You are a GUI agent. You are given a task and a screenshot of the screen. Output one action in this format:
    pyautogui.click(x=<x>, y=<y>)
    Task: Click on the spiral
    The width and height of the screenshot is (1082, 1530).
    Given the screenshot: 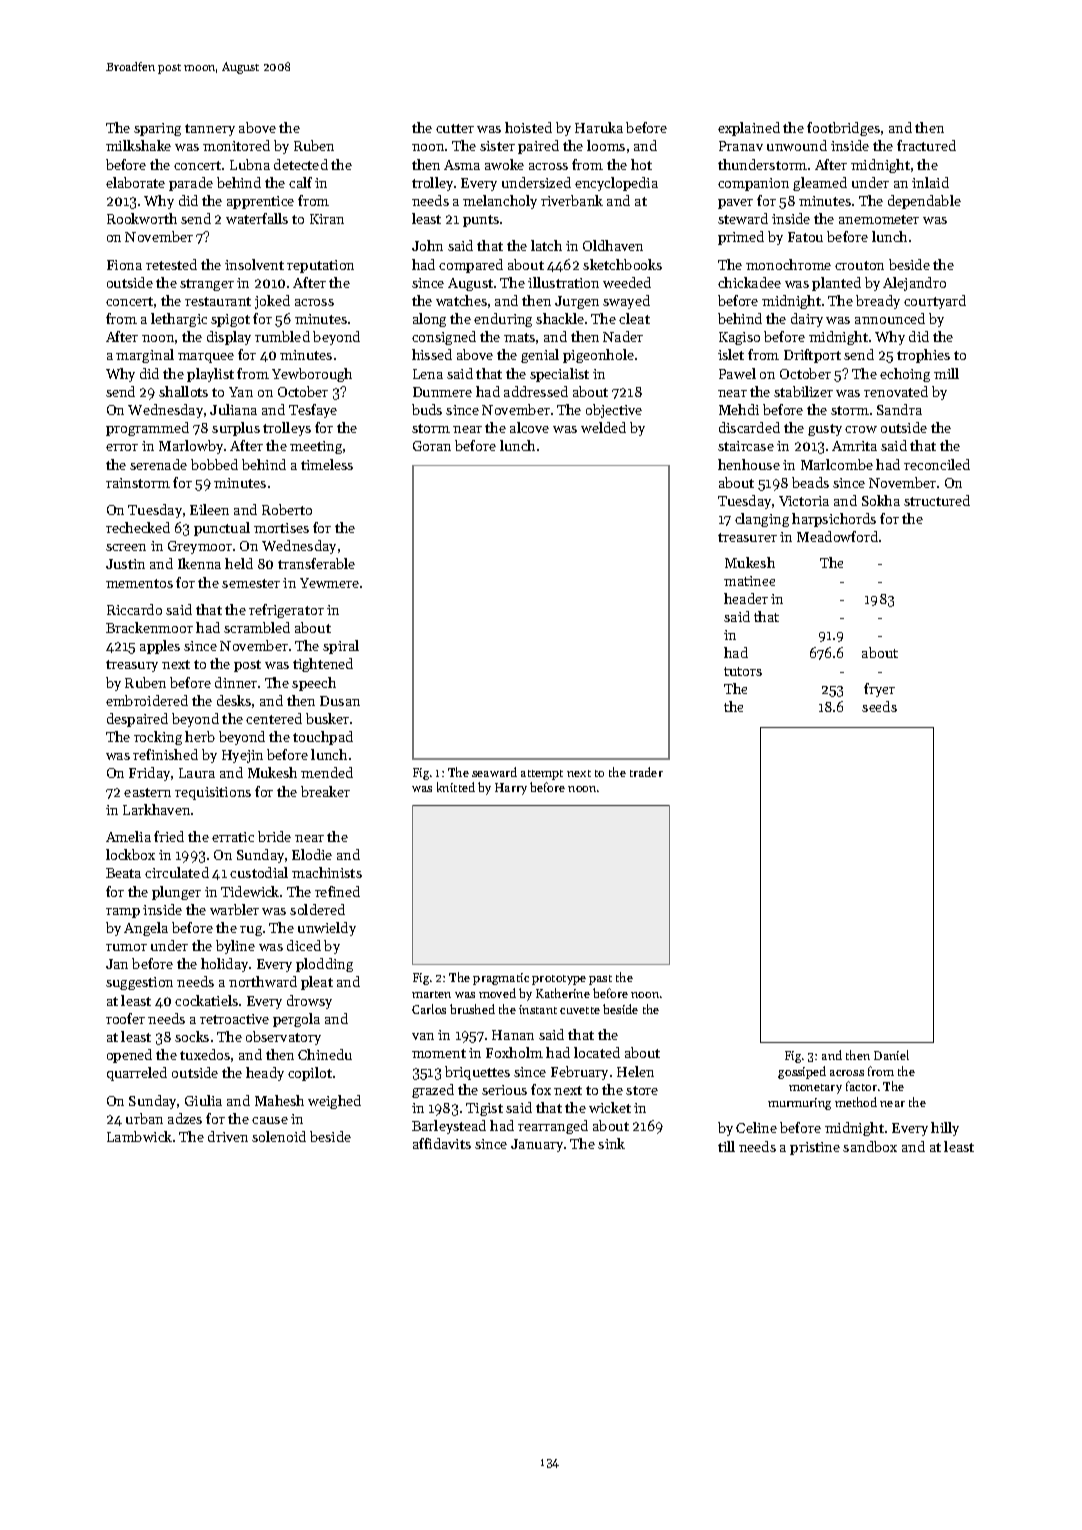 What is the action you would take?
    pyautogui.click(x=341, y=647)
